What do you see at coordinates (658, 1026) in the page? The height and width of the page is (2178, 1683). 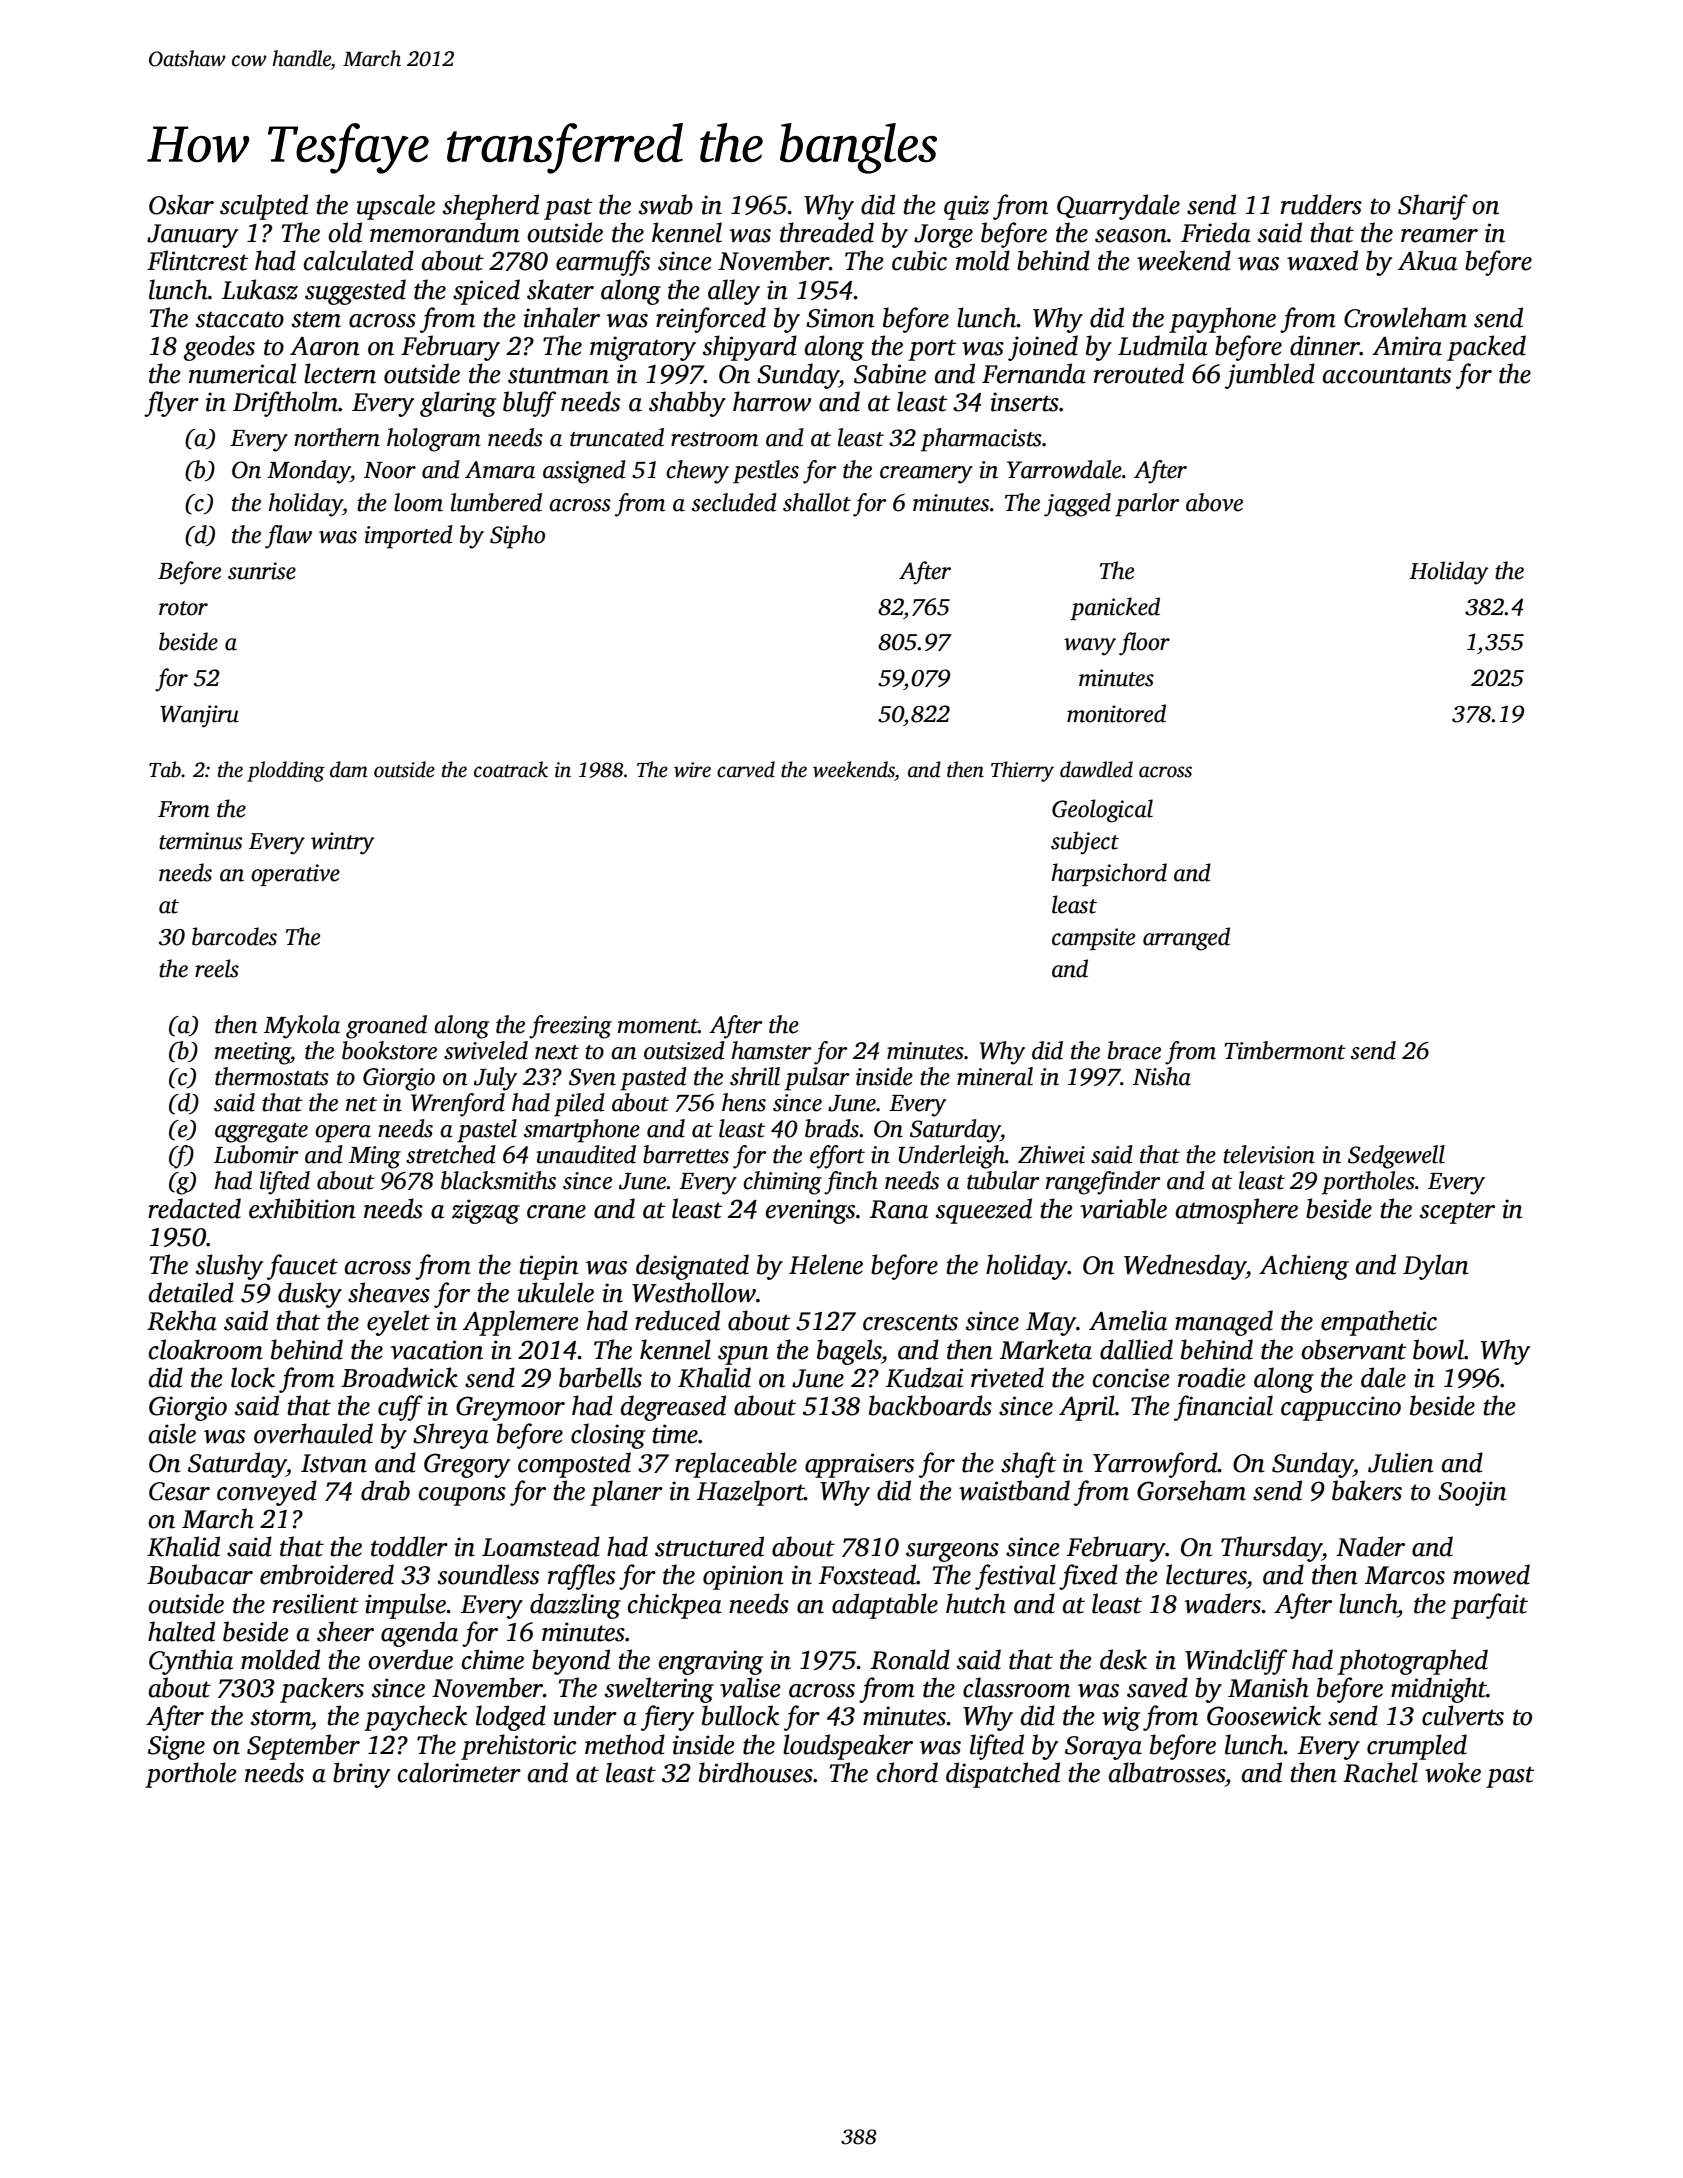 I see `moment` at bounding box center [658, 1026].
